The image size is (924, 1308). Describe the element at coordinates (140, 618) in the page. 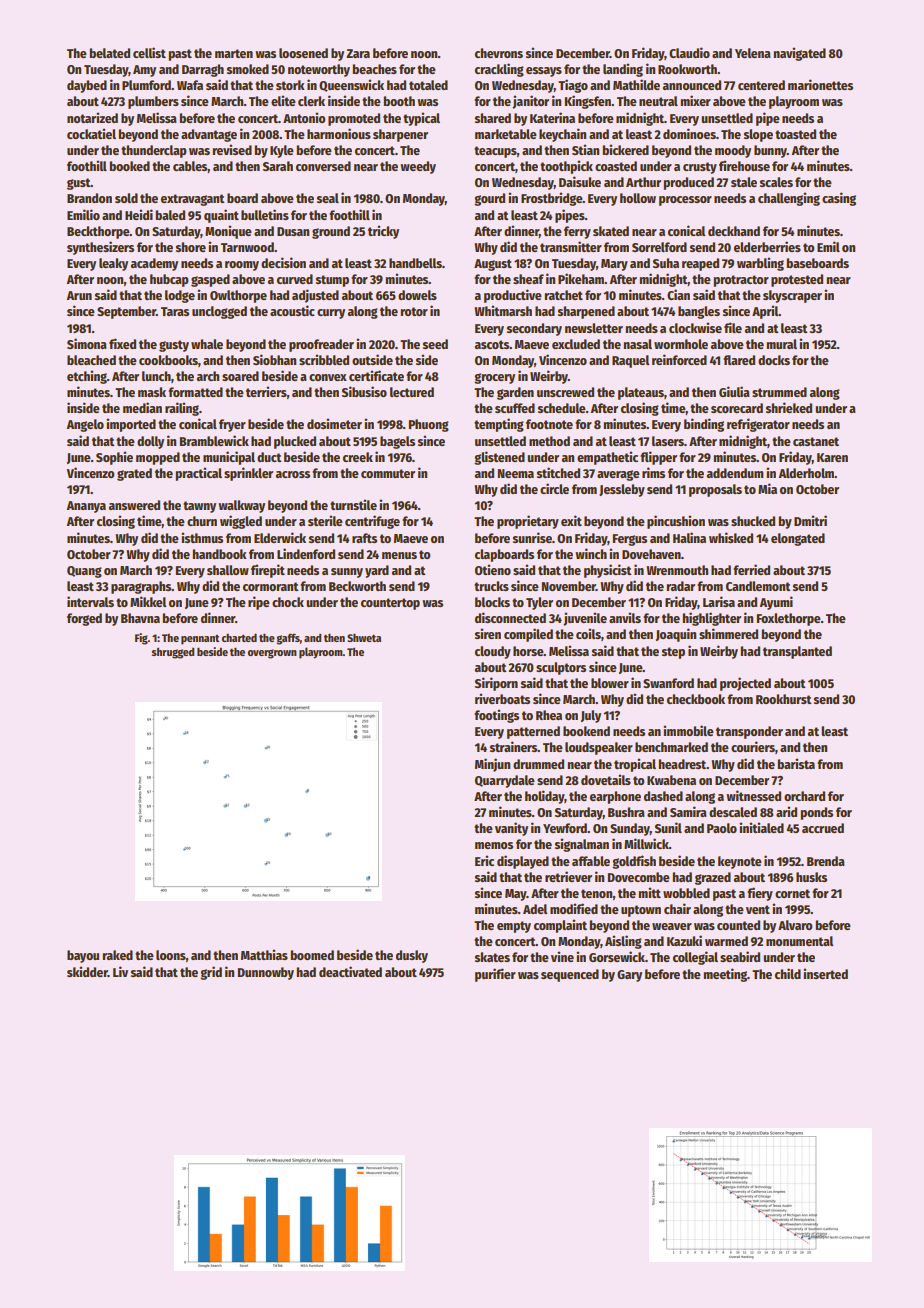

I see `Bhavna` at that location.
